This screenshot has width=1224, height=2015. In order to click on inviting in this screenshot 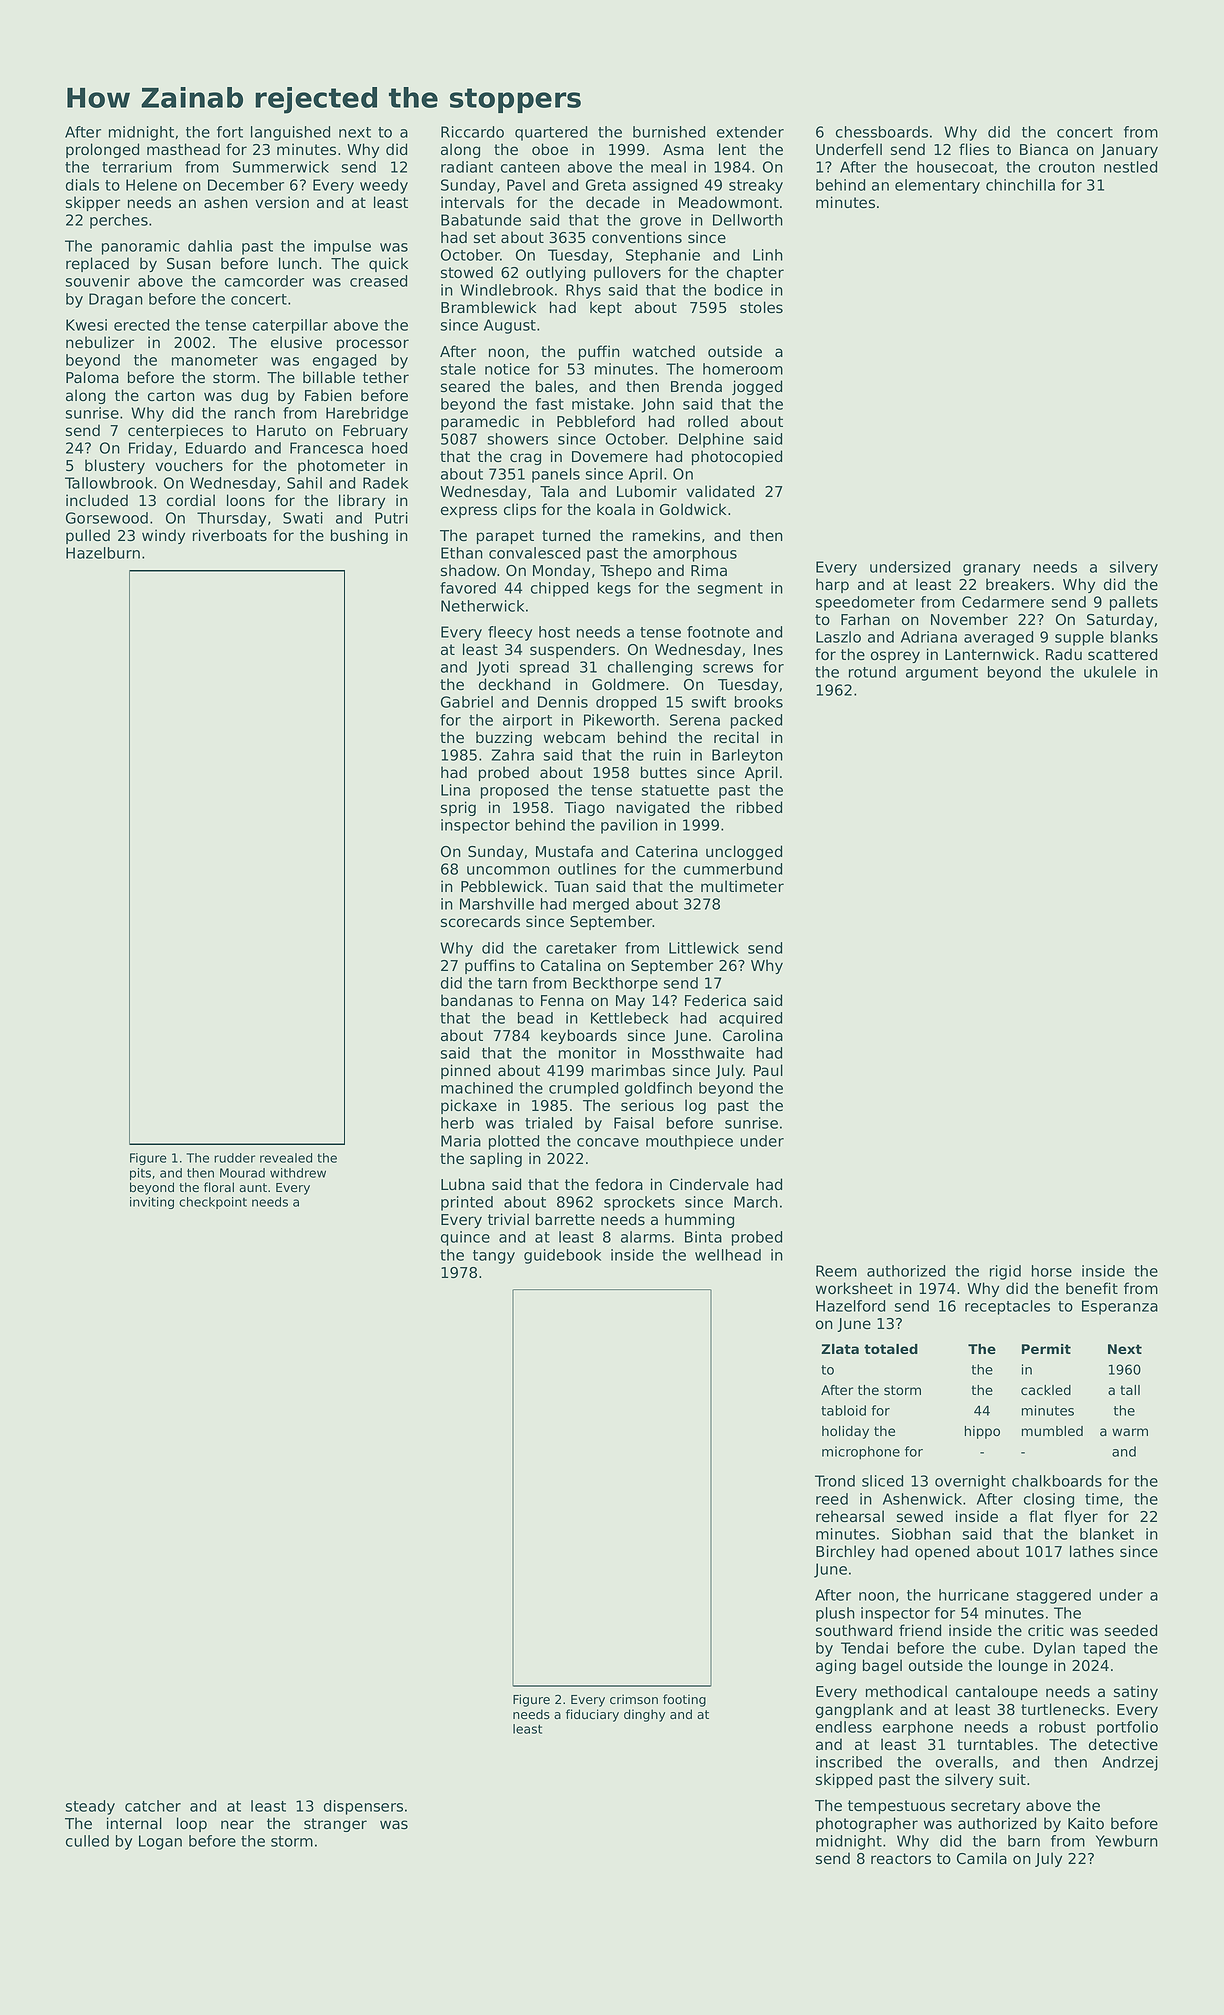, I will do `click(152, 1203)`.
